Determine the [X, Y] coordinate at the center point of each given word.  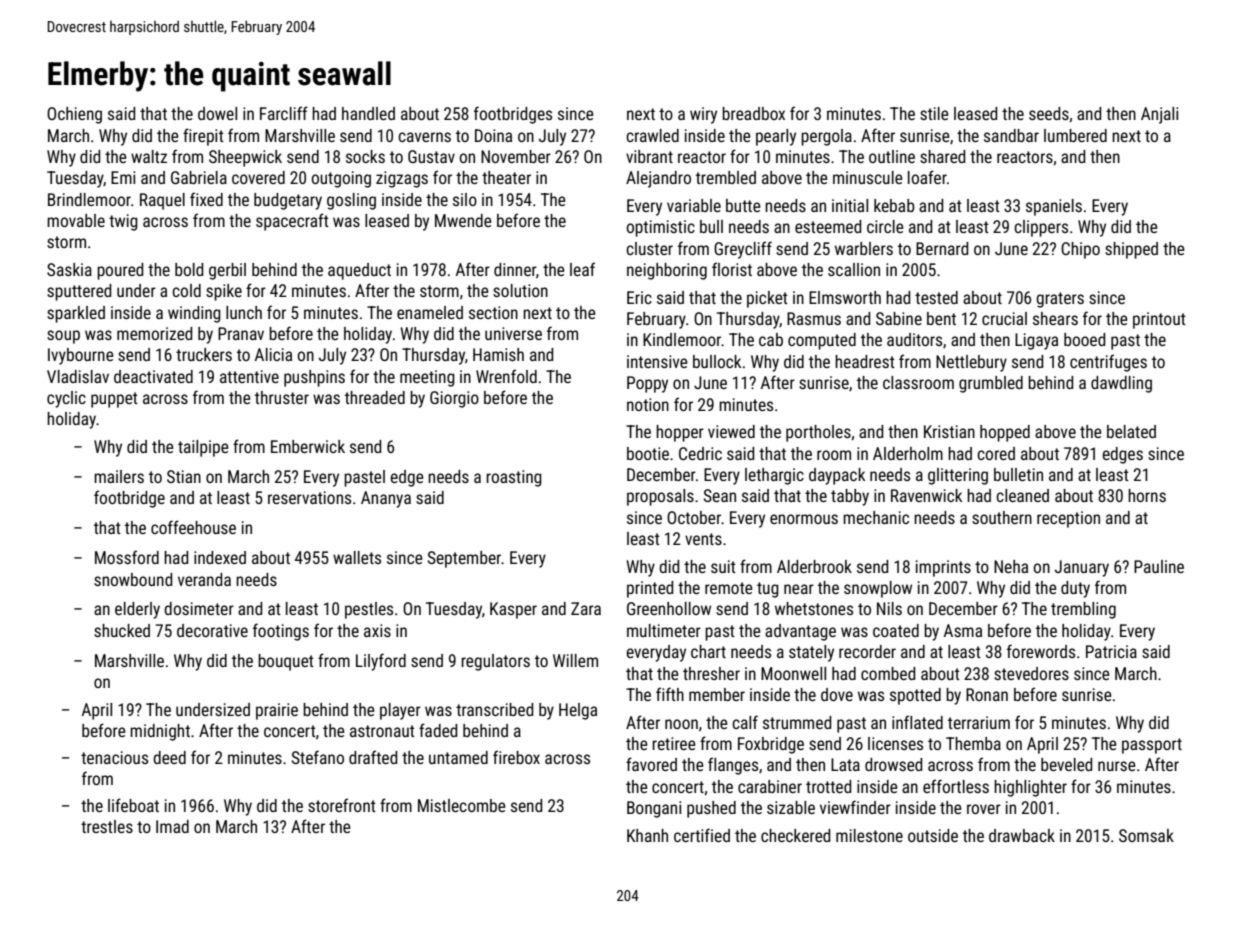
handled [368, 113]
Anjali [1159, 115]
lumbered [1075, 135]
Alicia [273, 354]
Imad [172, 826]
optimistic [660, 228]
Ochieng [74, 115]
